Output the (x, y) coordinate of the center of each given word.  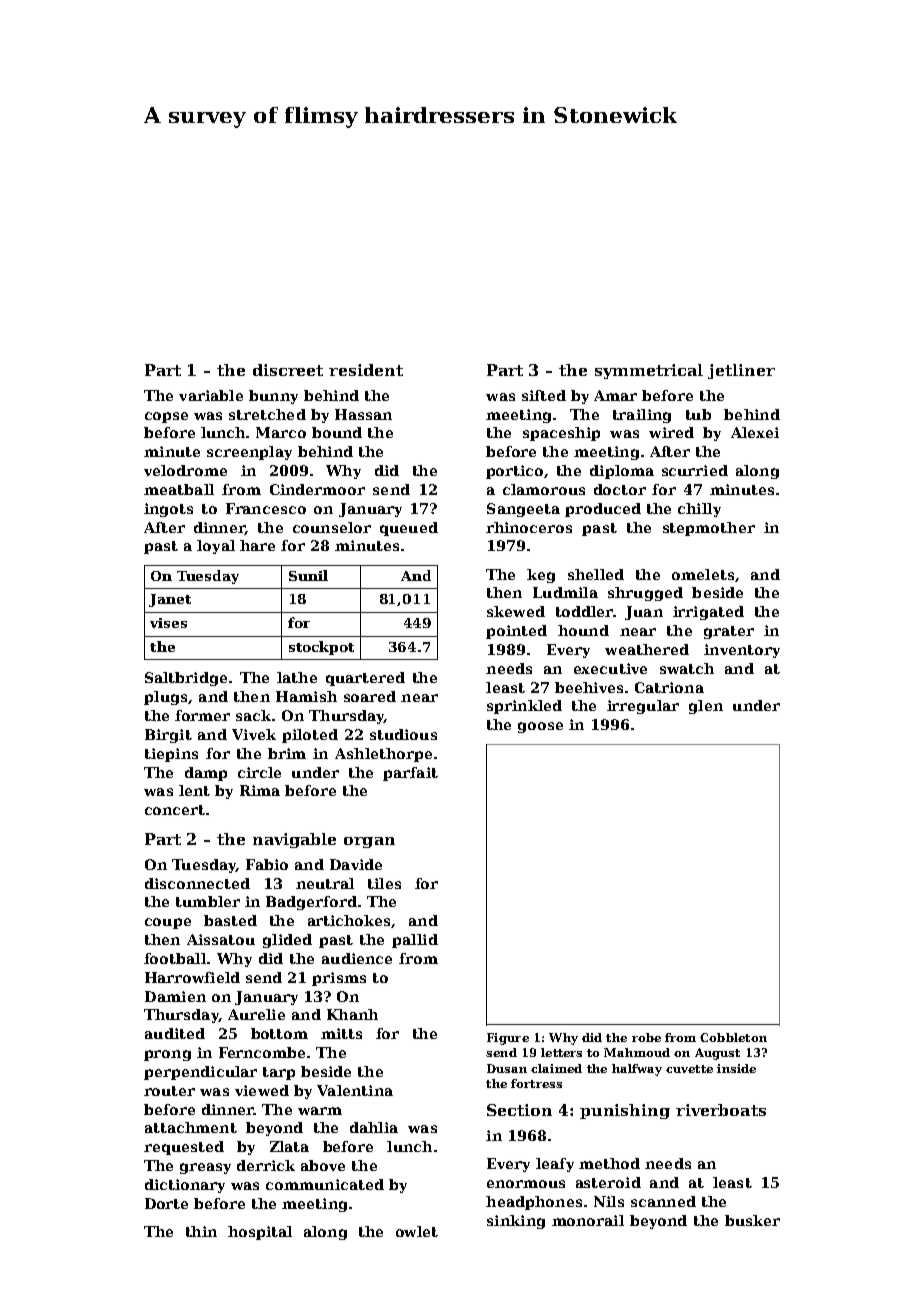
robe (646, 1037)
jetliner (741, 371)
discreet (288, 370)
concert (175, 810)
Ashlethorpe (383, 755)
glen (706, 707)
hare (257, 545)
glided (287, 941)
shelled (596, 574)
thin (201, 1231)
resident (366, 370)
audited (175, 1033)
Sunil (308, 575)
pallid (415, 941)
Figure (508, 1039)
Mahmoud (637, 1052)
